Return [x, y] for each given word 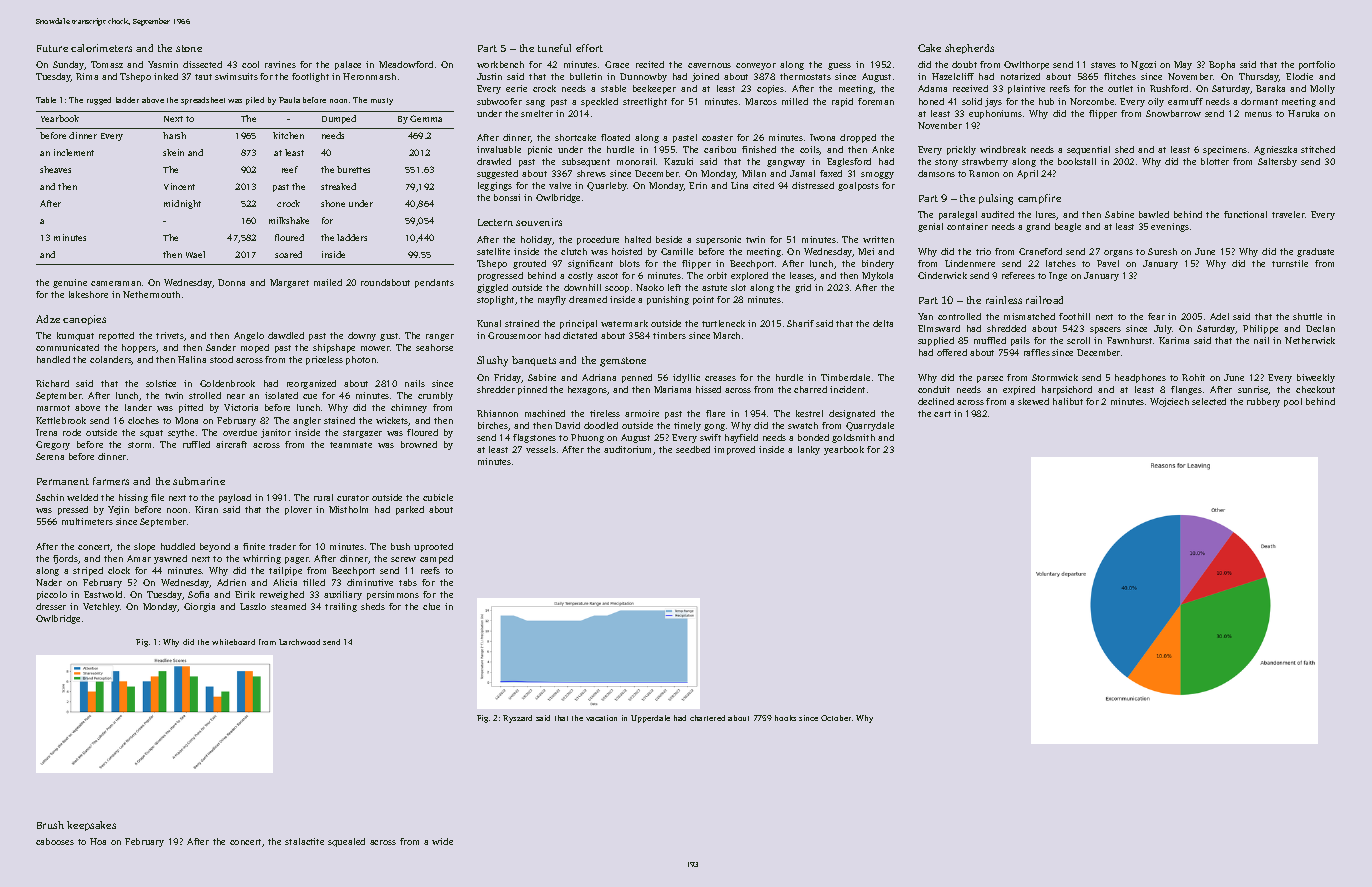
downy [362, 336]
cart [942, 414]
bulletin [586, 76]
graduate [1315, 252]
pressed [73, 510]
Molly [1322, 89]
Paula [289, 100]
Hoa [98, 841]
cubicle [438, 497]
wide [442, 841]
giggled [492, 288]
